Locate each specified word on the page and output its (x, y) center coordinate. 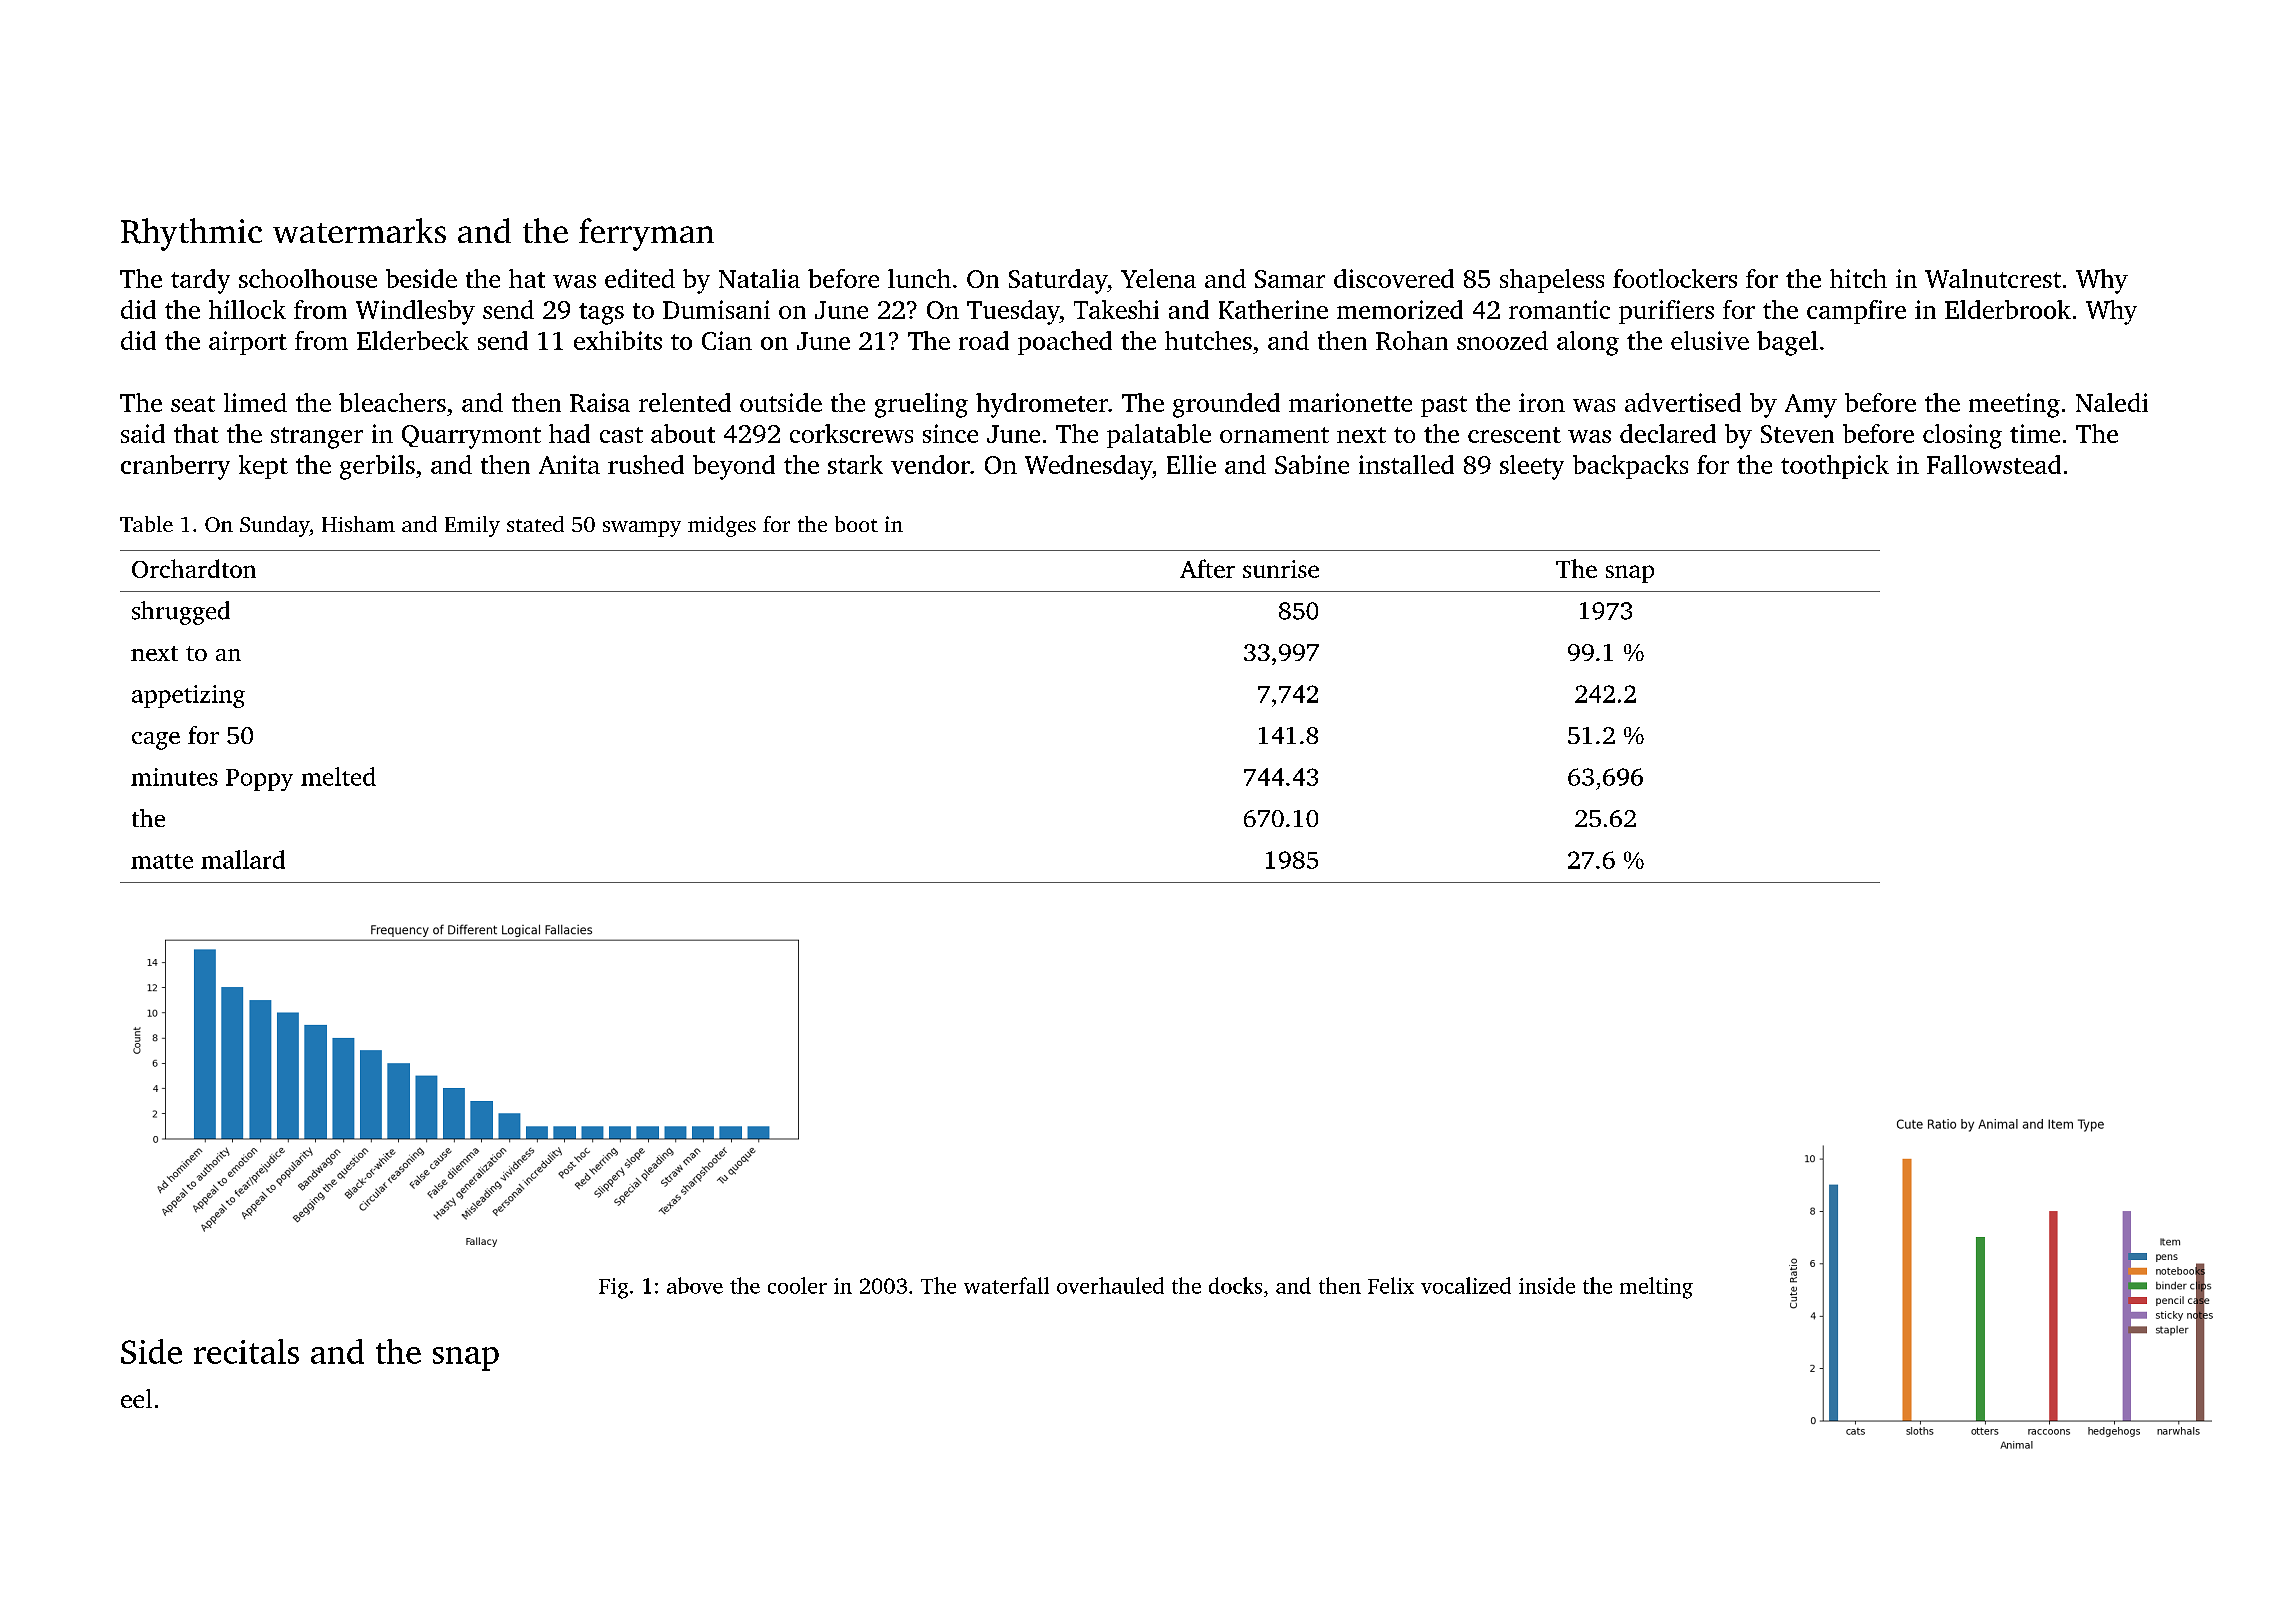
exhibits (618, 340)
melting (1656, 1288)
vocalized (1466, 1285)
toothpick (1835, 467)
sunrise (1281, 569)
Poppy (259, 780)
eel (136, 1398)
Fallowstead (1994, 464)
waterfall (1006, 1285)
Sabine (1312, 464)
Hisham (358, 524)
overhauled (1110, 1285)
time (2035, 433)
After (1207, 568)
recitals (246, 1351)
